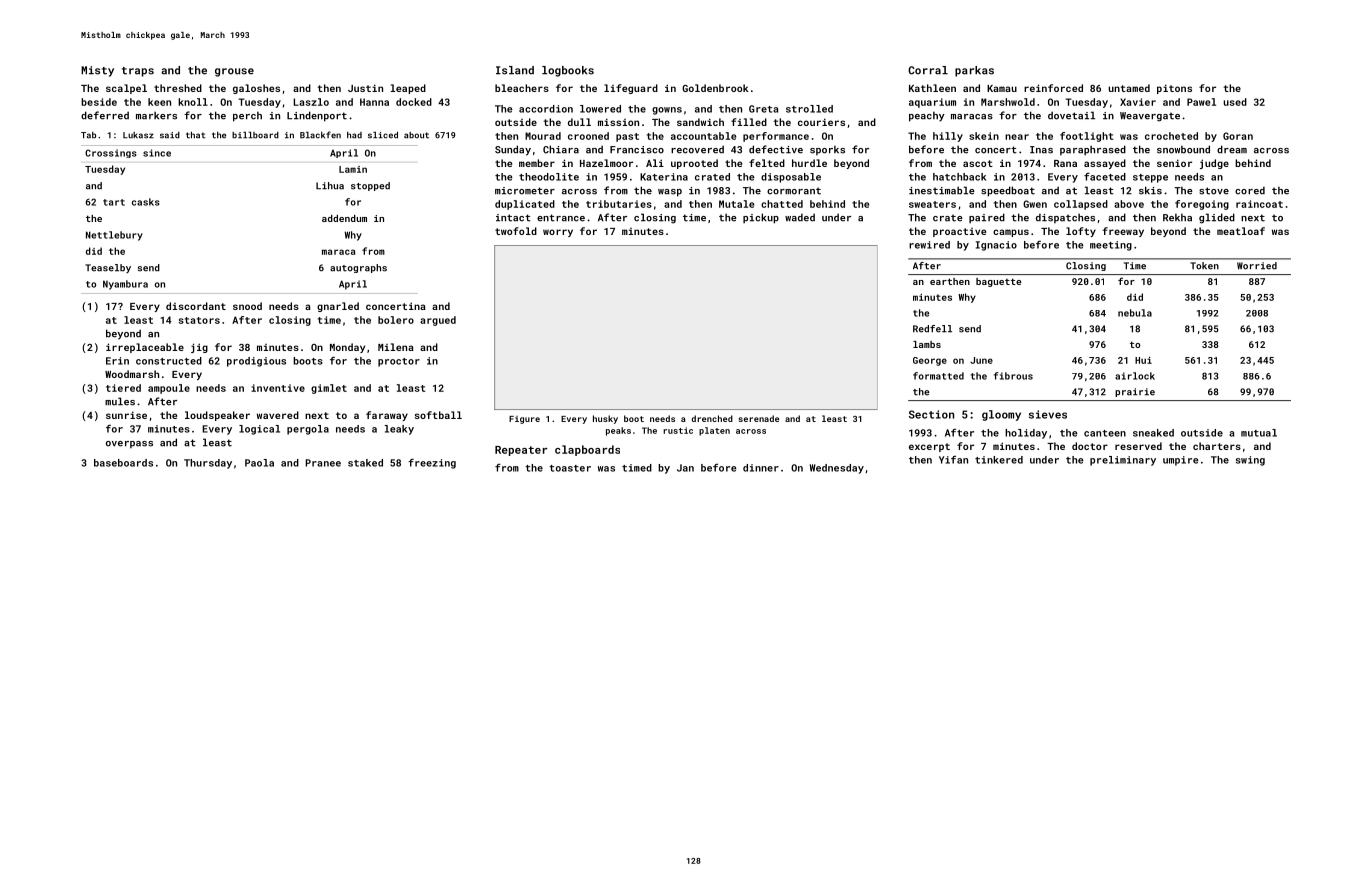 The image size is (1372, 887). What do you see at coordinates (108, 268) in the document?
I see `Teaselby` at bounding box center [108, 268].
